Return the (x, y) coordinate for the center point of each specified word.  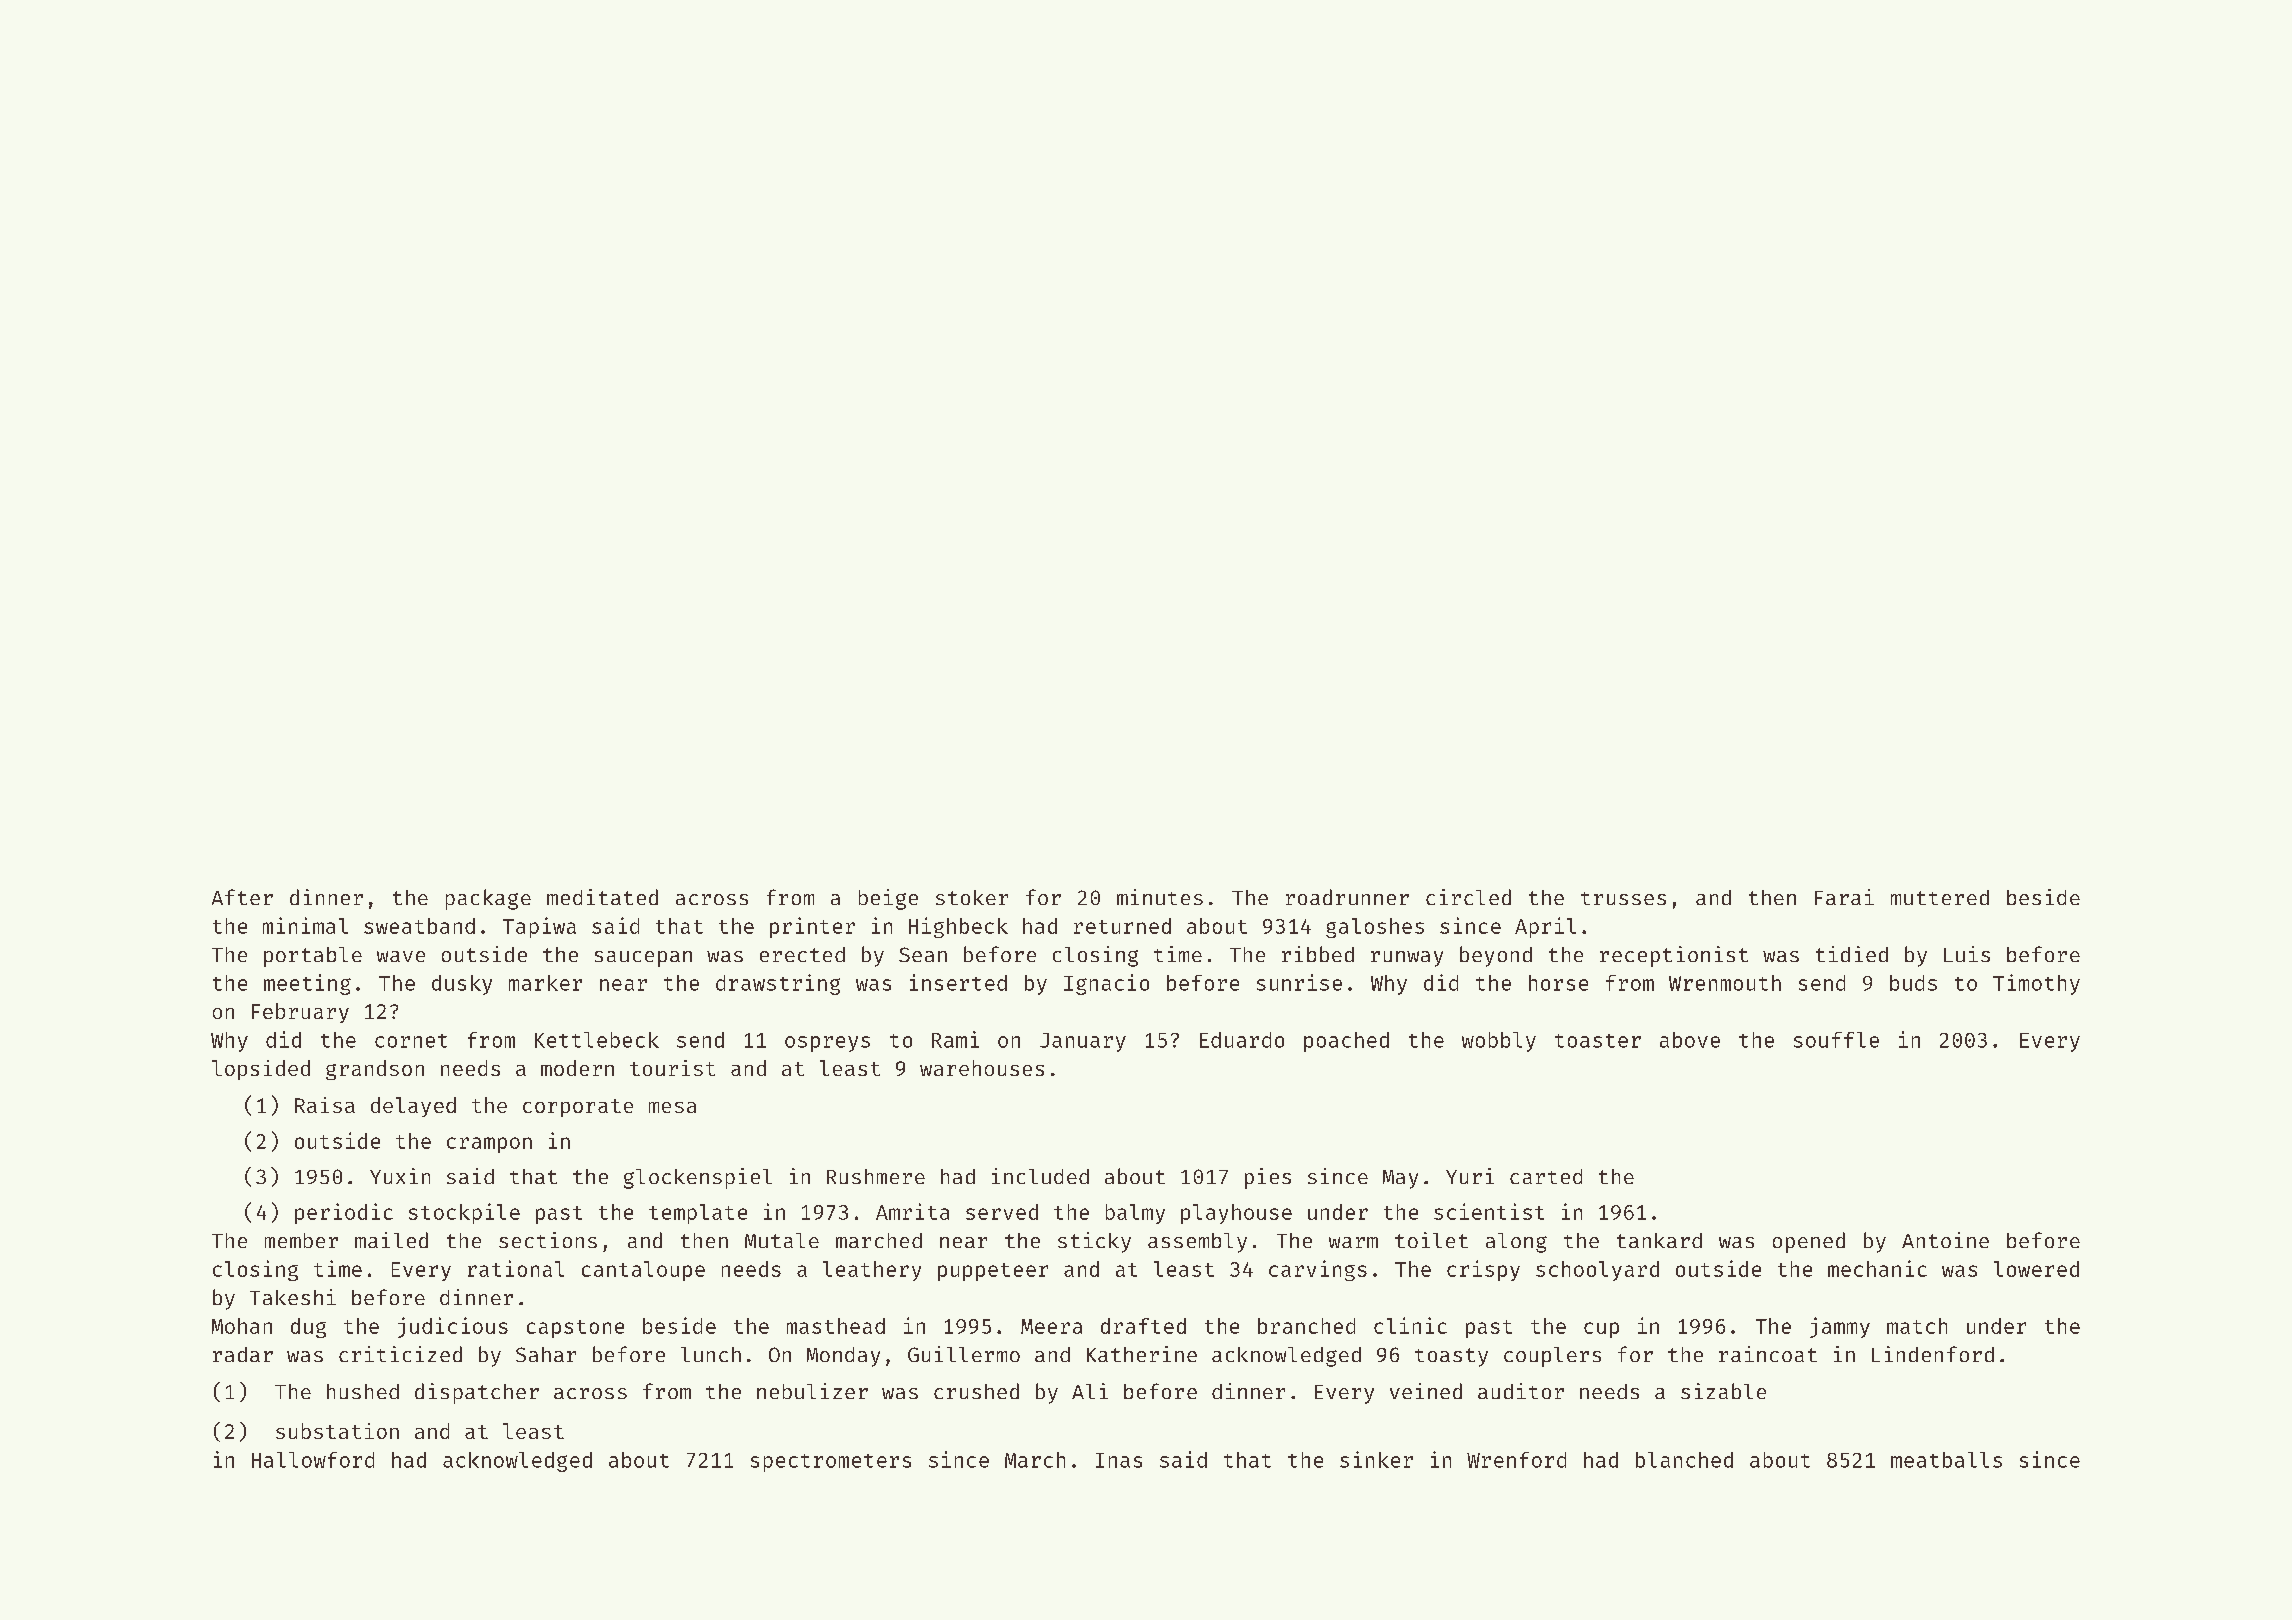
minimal (305, 925)
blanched (1684, 1460)
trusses (1623, 898)
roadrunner (1347, 897)
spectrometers (831, 1463)
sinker (1376, 1459)
